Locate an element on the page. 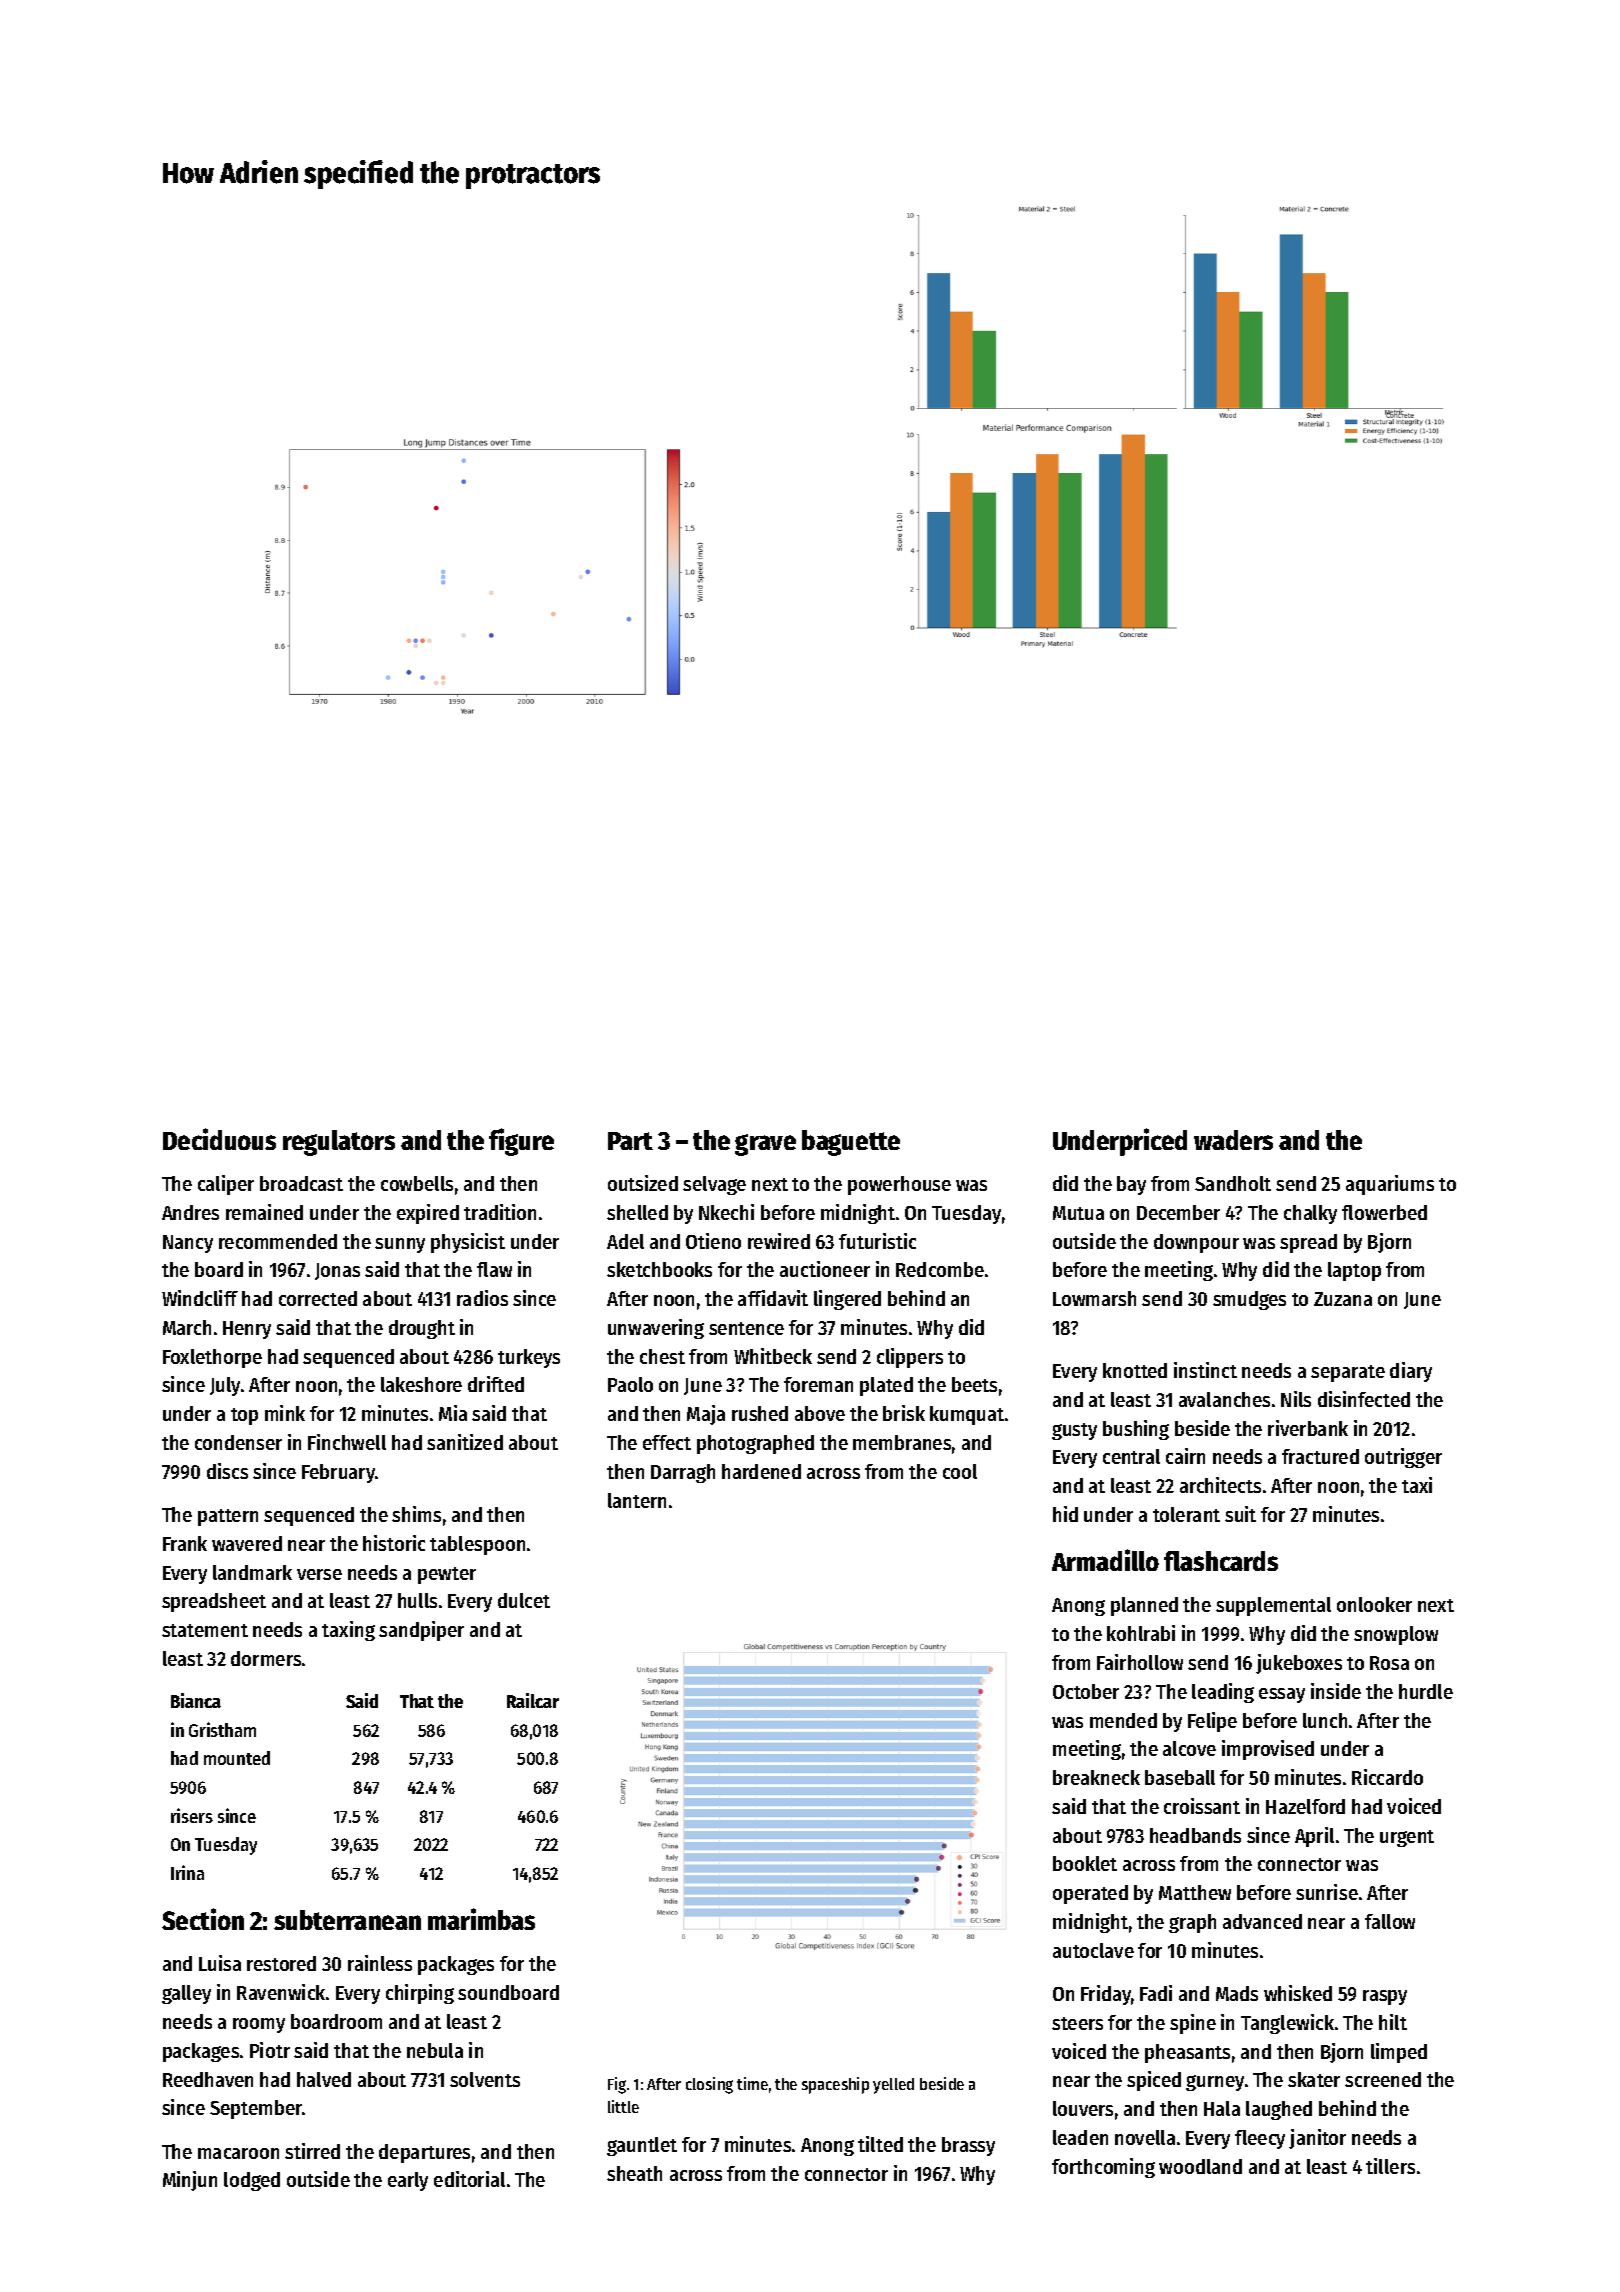 The image size is (1620, 2292). Henry is located at coordinates (247, 1330).
